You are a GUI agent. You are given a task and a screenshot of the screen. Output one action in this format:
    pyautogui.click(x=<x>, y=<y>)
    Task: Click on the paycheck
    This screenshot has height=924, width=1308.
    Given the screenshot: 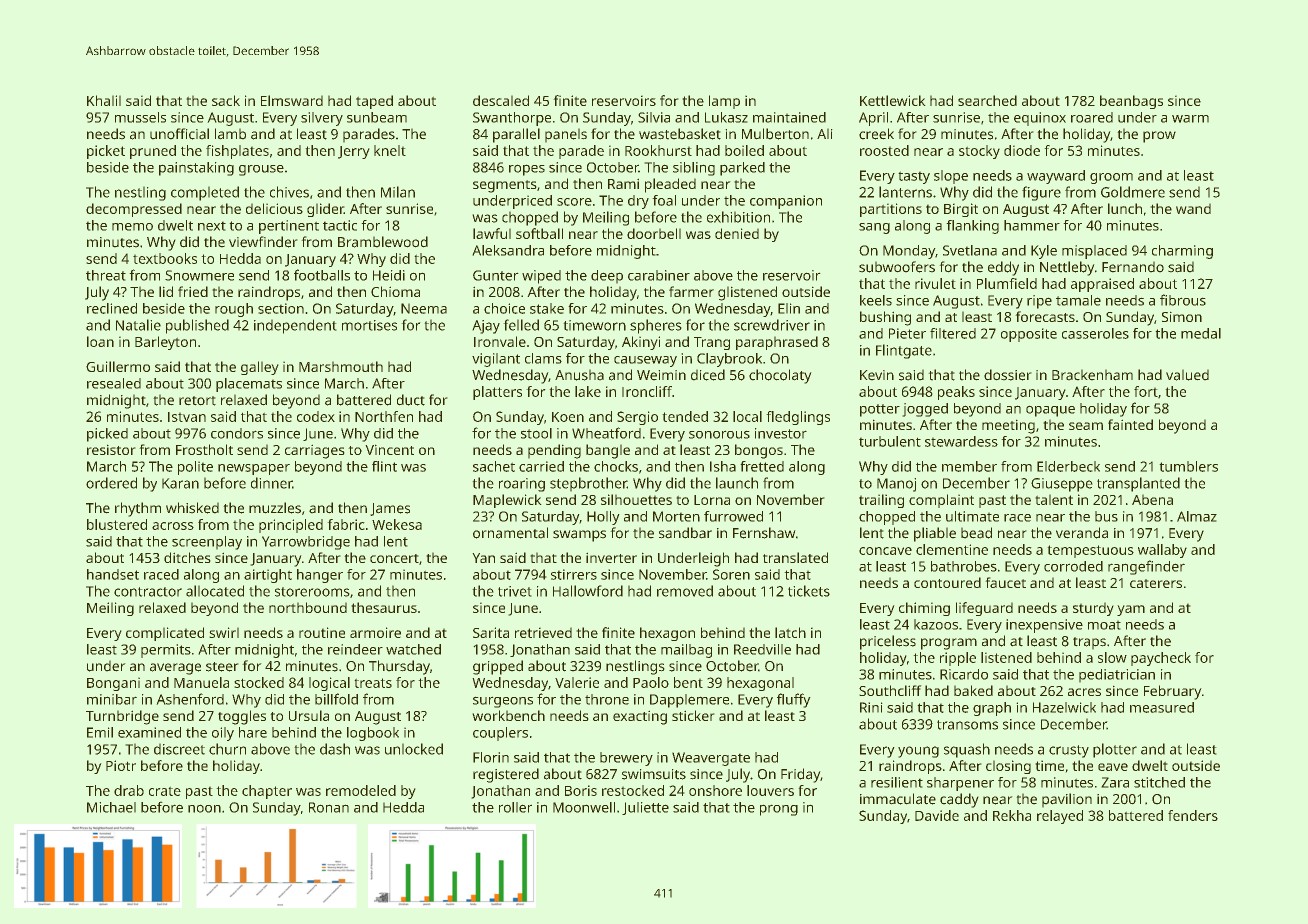 What is the action you would take?
    pyautogui.click(x=1161, y=659)
